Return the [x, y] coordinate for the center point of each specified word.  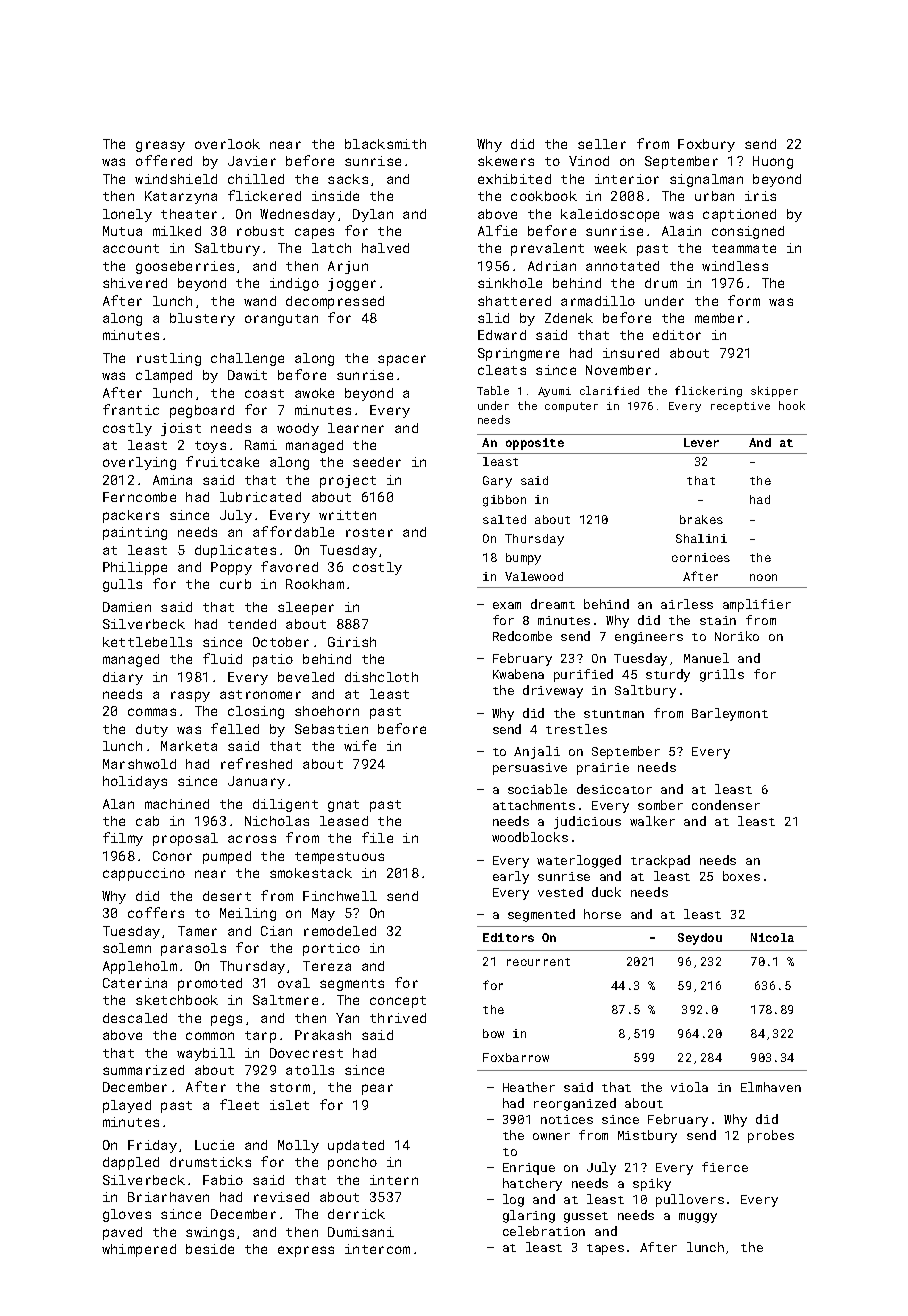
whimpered [139, 1250]
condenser [726, 805]
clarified [609, 390]
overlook [227, 144]
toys [210, 447]
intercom [377, 1249]
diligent [285, 805]
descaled [135, 1018]
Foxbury [706, 145]
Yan [347, 1018]
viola [689, 1087]
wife [360, 745]
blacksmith [385, 144]
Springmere [518, 354]
